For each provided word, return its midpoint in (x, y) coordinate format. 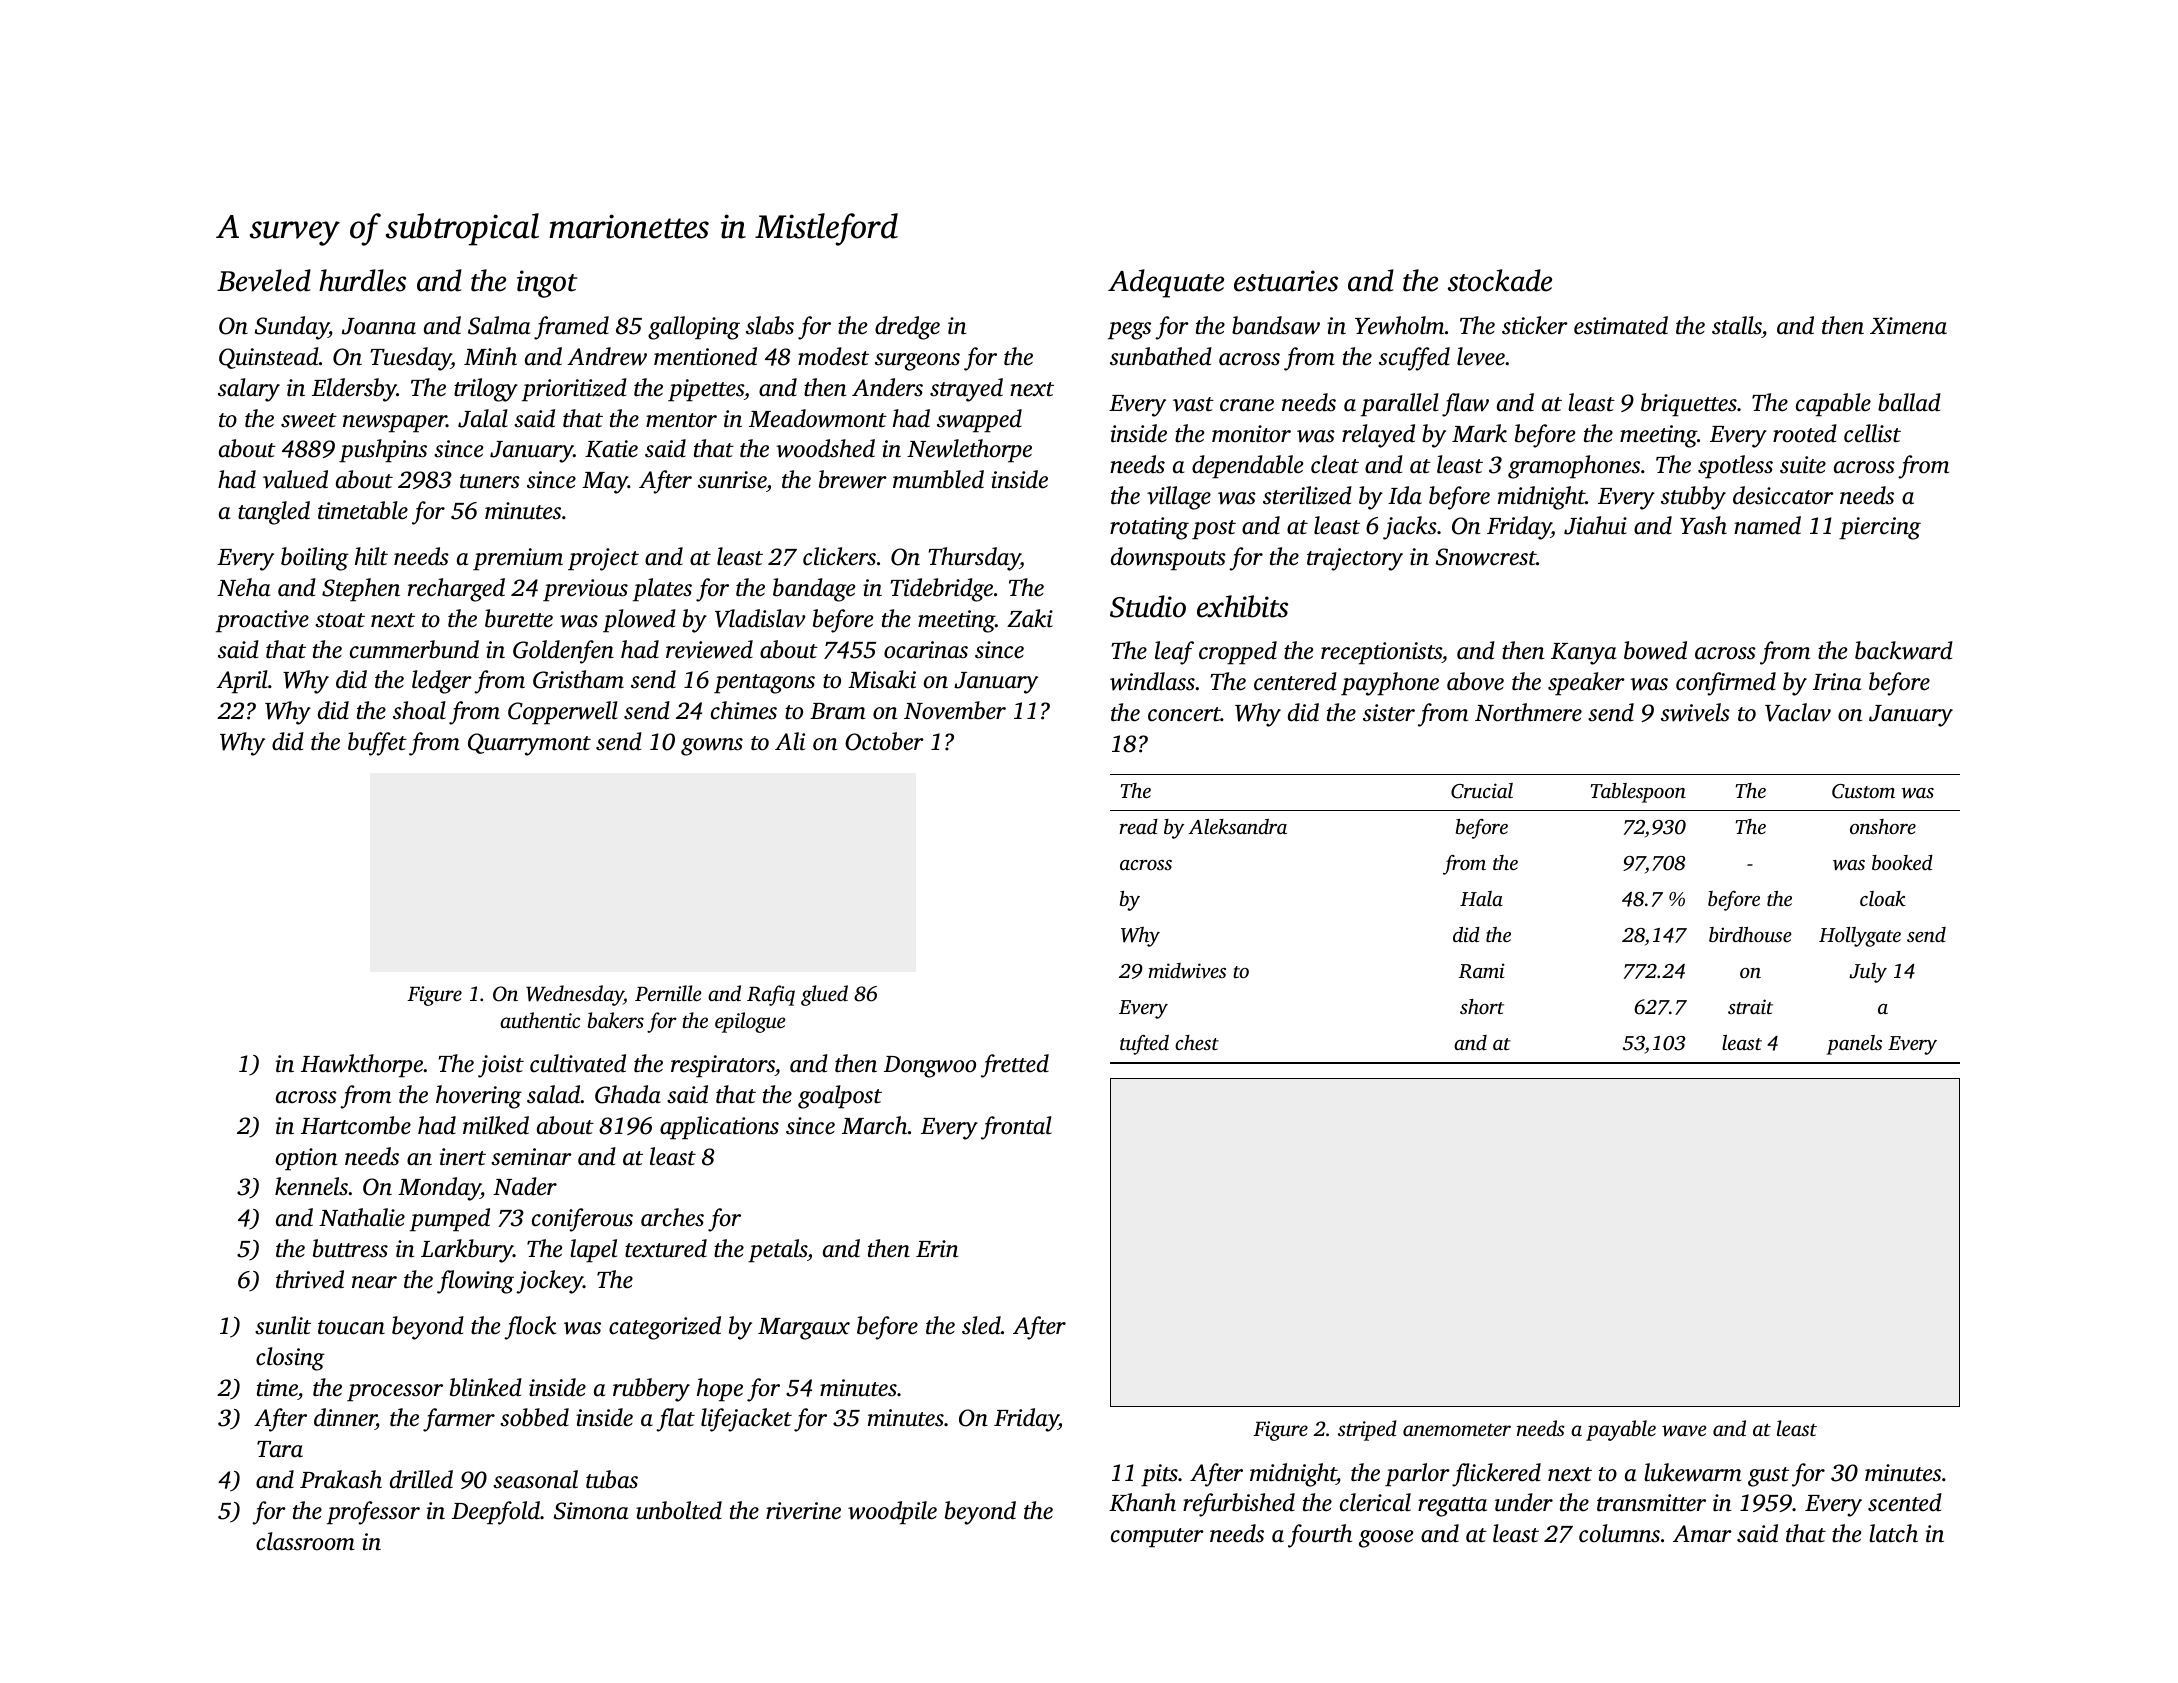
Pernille (668, 993)
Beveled (264, 280)
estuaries (1286, 281)
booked (1902, 862)
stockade (1500, 280)
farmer (459, 1420)
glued (824, 995)
